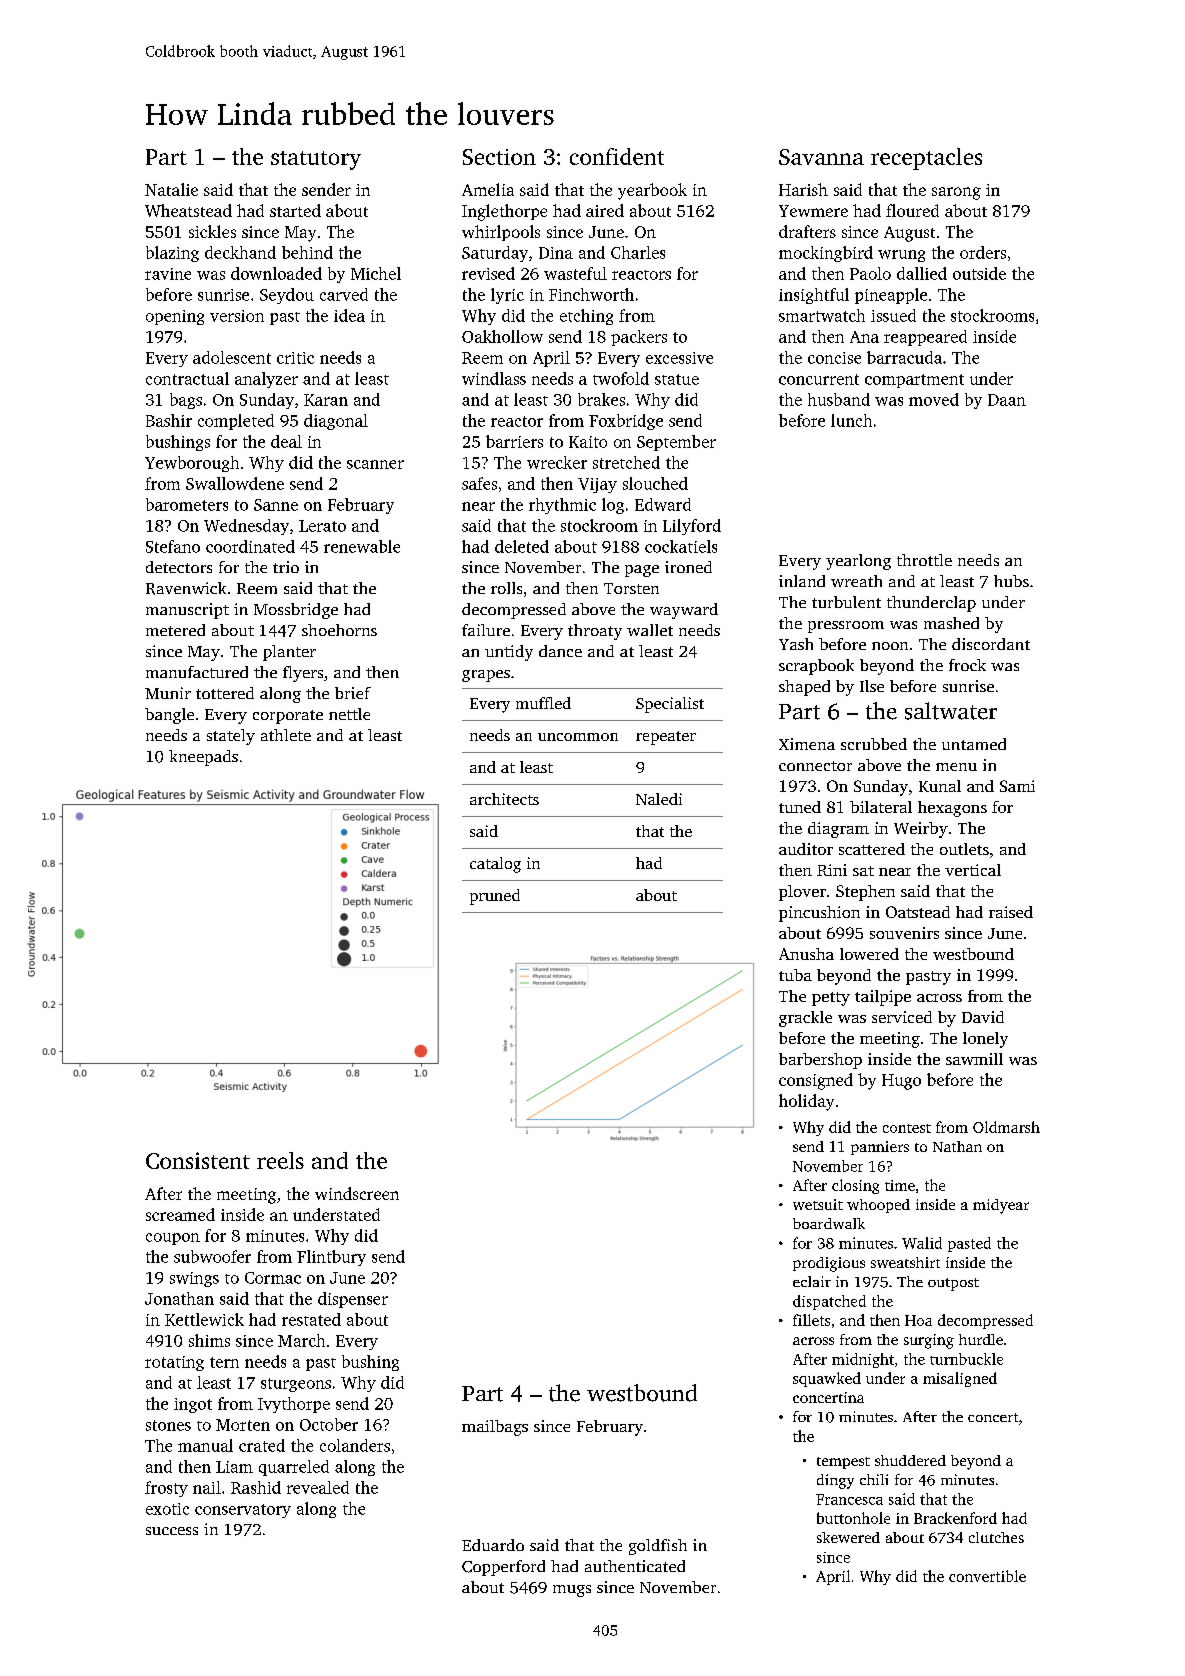 The image size is (1185, 1676). What do you see at coordinates (495, 865) in the image?
I see `catalog` at bounding box center [495, 865].
